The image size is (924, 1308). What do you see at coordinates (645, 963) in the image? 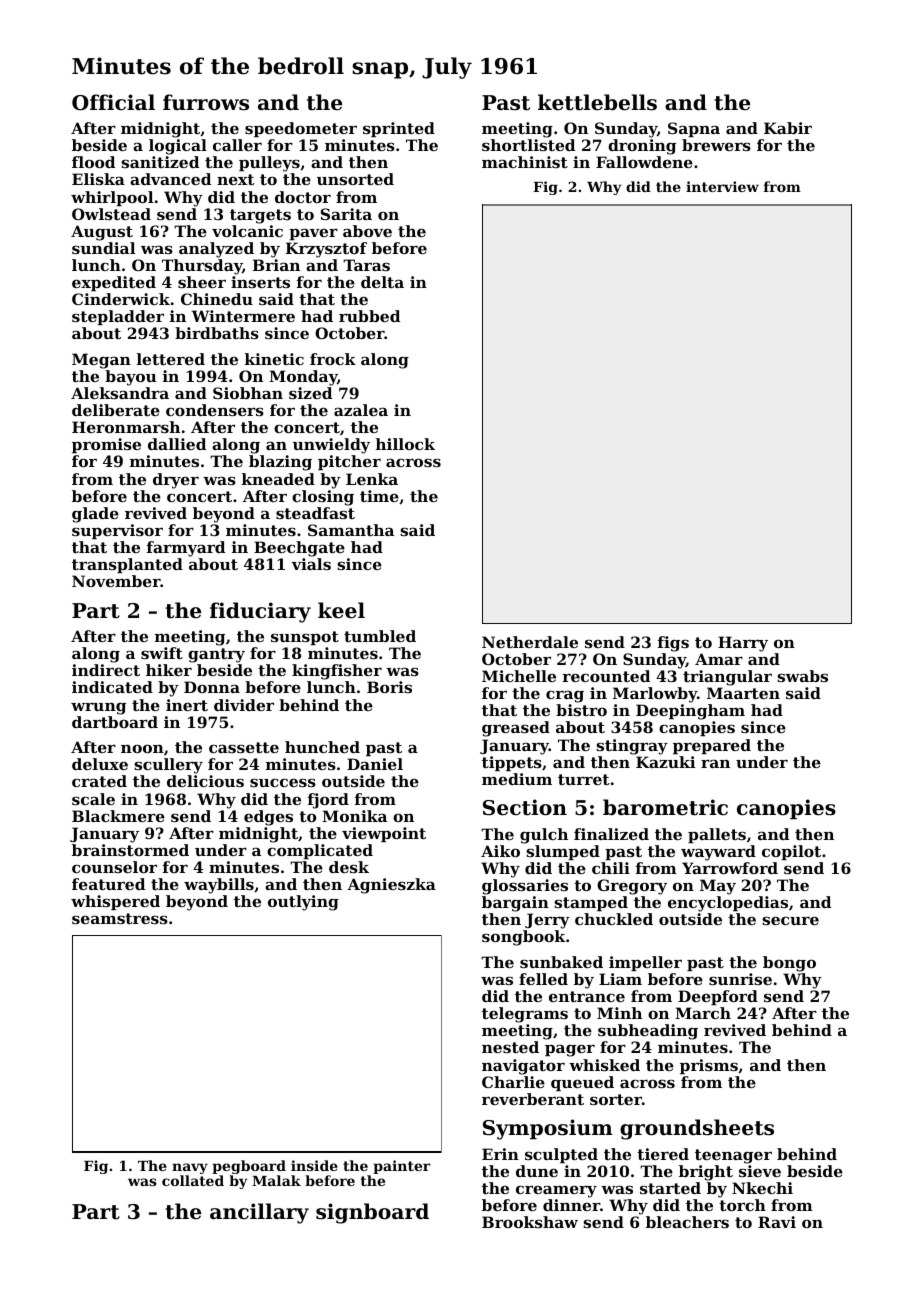
I see `impeller` at bounding box center [645, 963].
